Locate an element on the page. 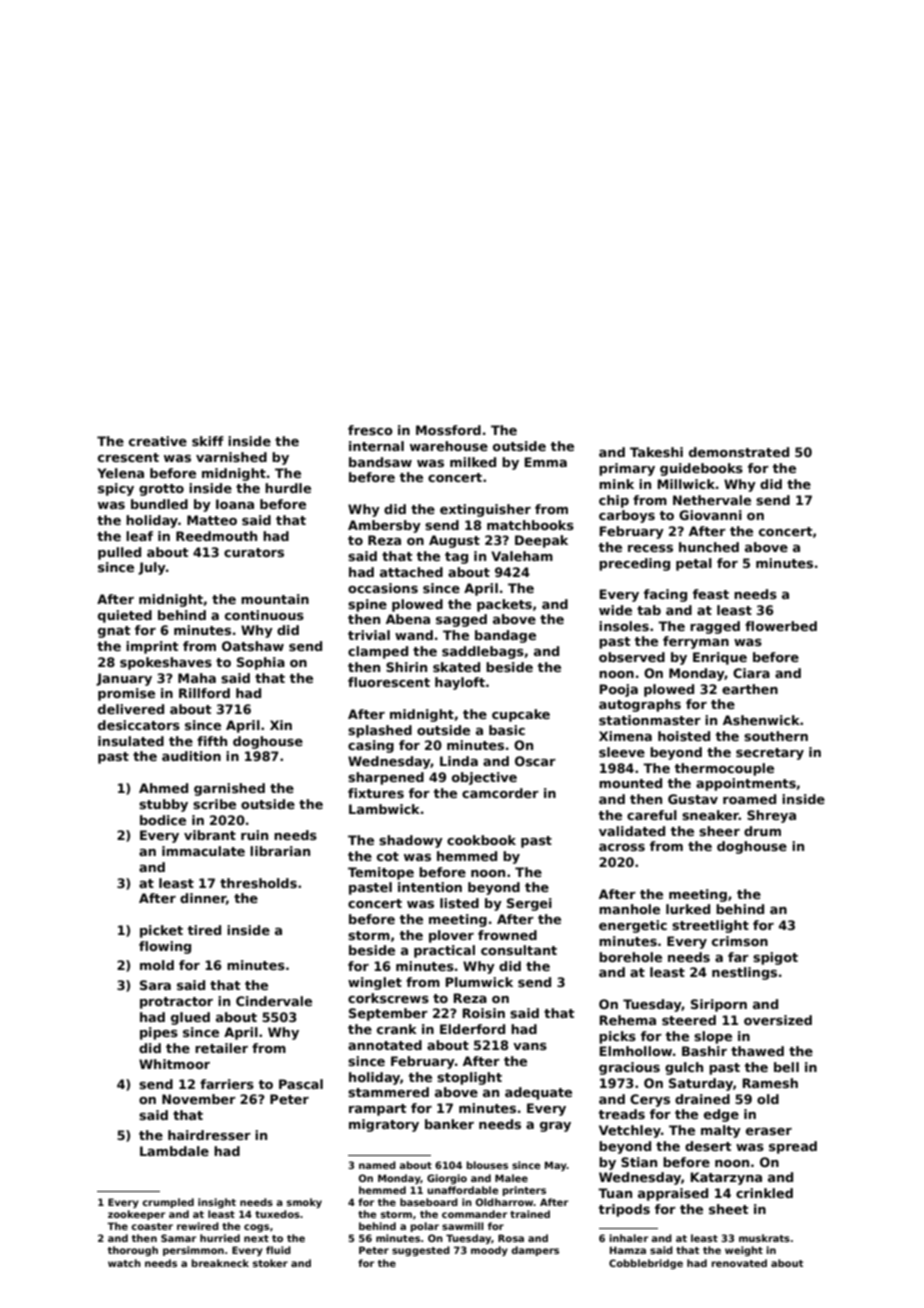 This page has height=1308, width=924. hunched is located at coordinates (709, 547).
